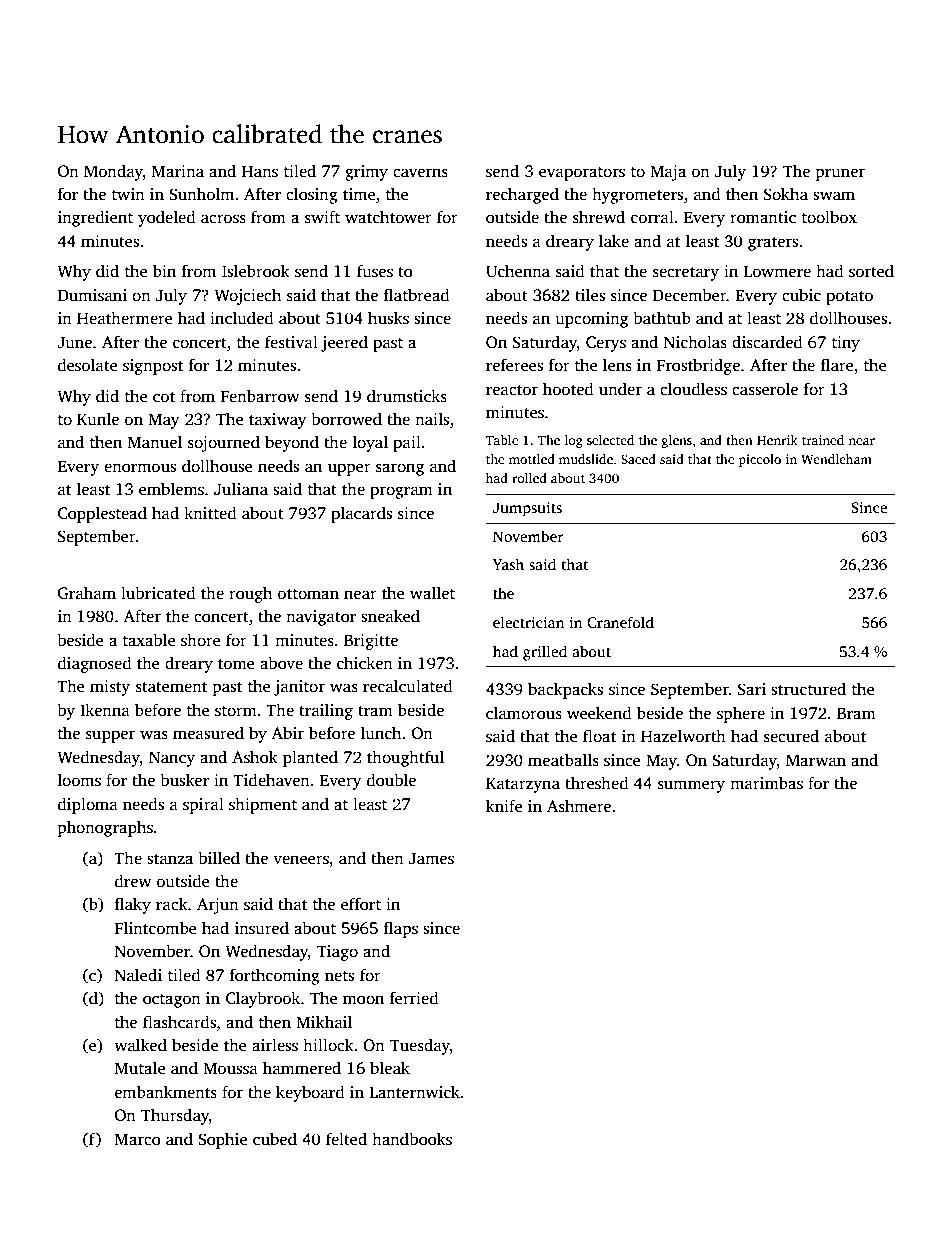  What do you see at coordinates (140, 1045) in the document?
I see `walked` at bounding box center [140, 1045].
